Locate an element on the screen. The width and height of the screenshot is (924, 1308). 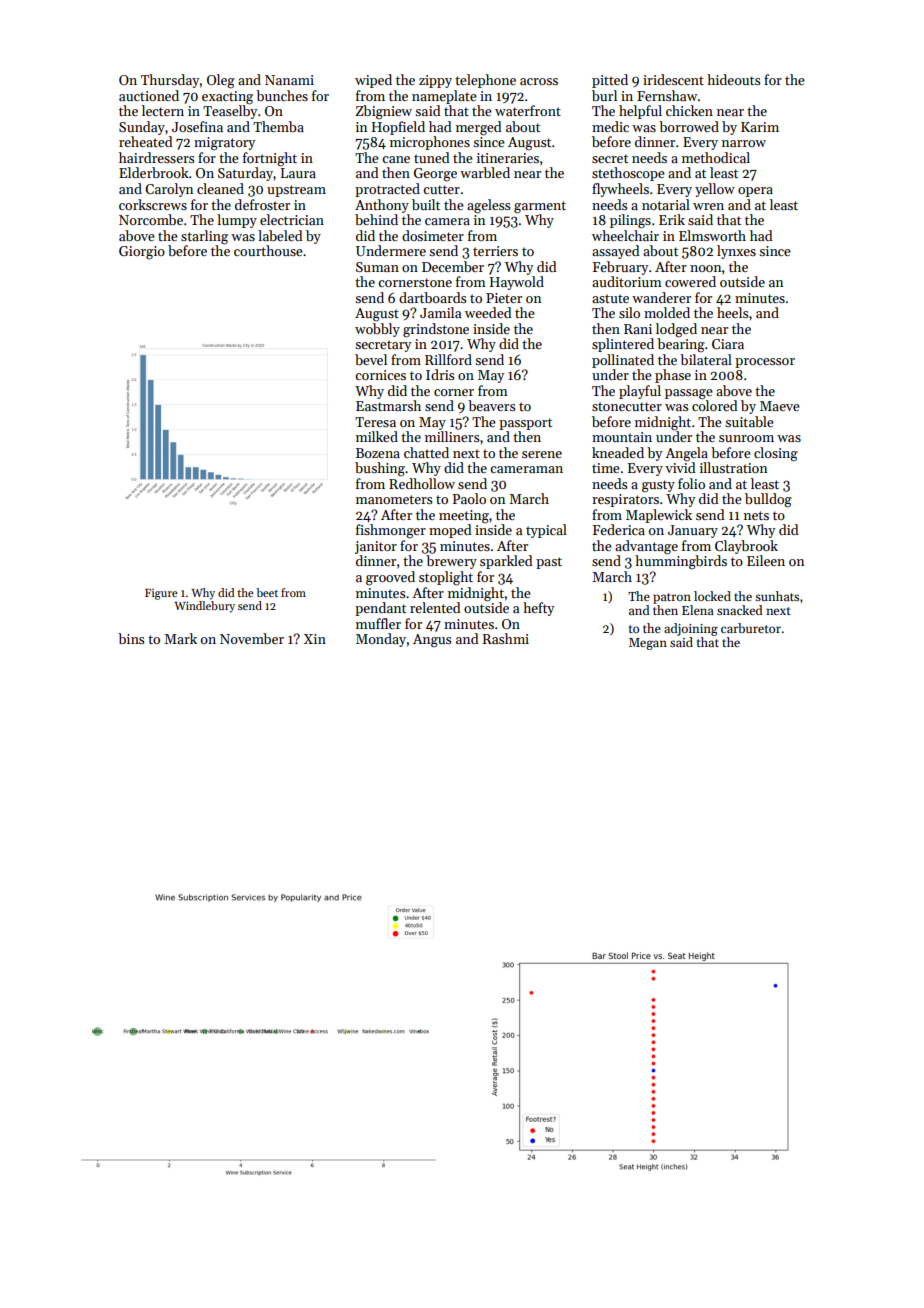
Giorgio is located at coordinates (142, 253).
